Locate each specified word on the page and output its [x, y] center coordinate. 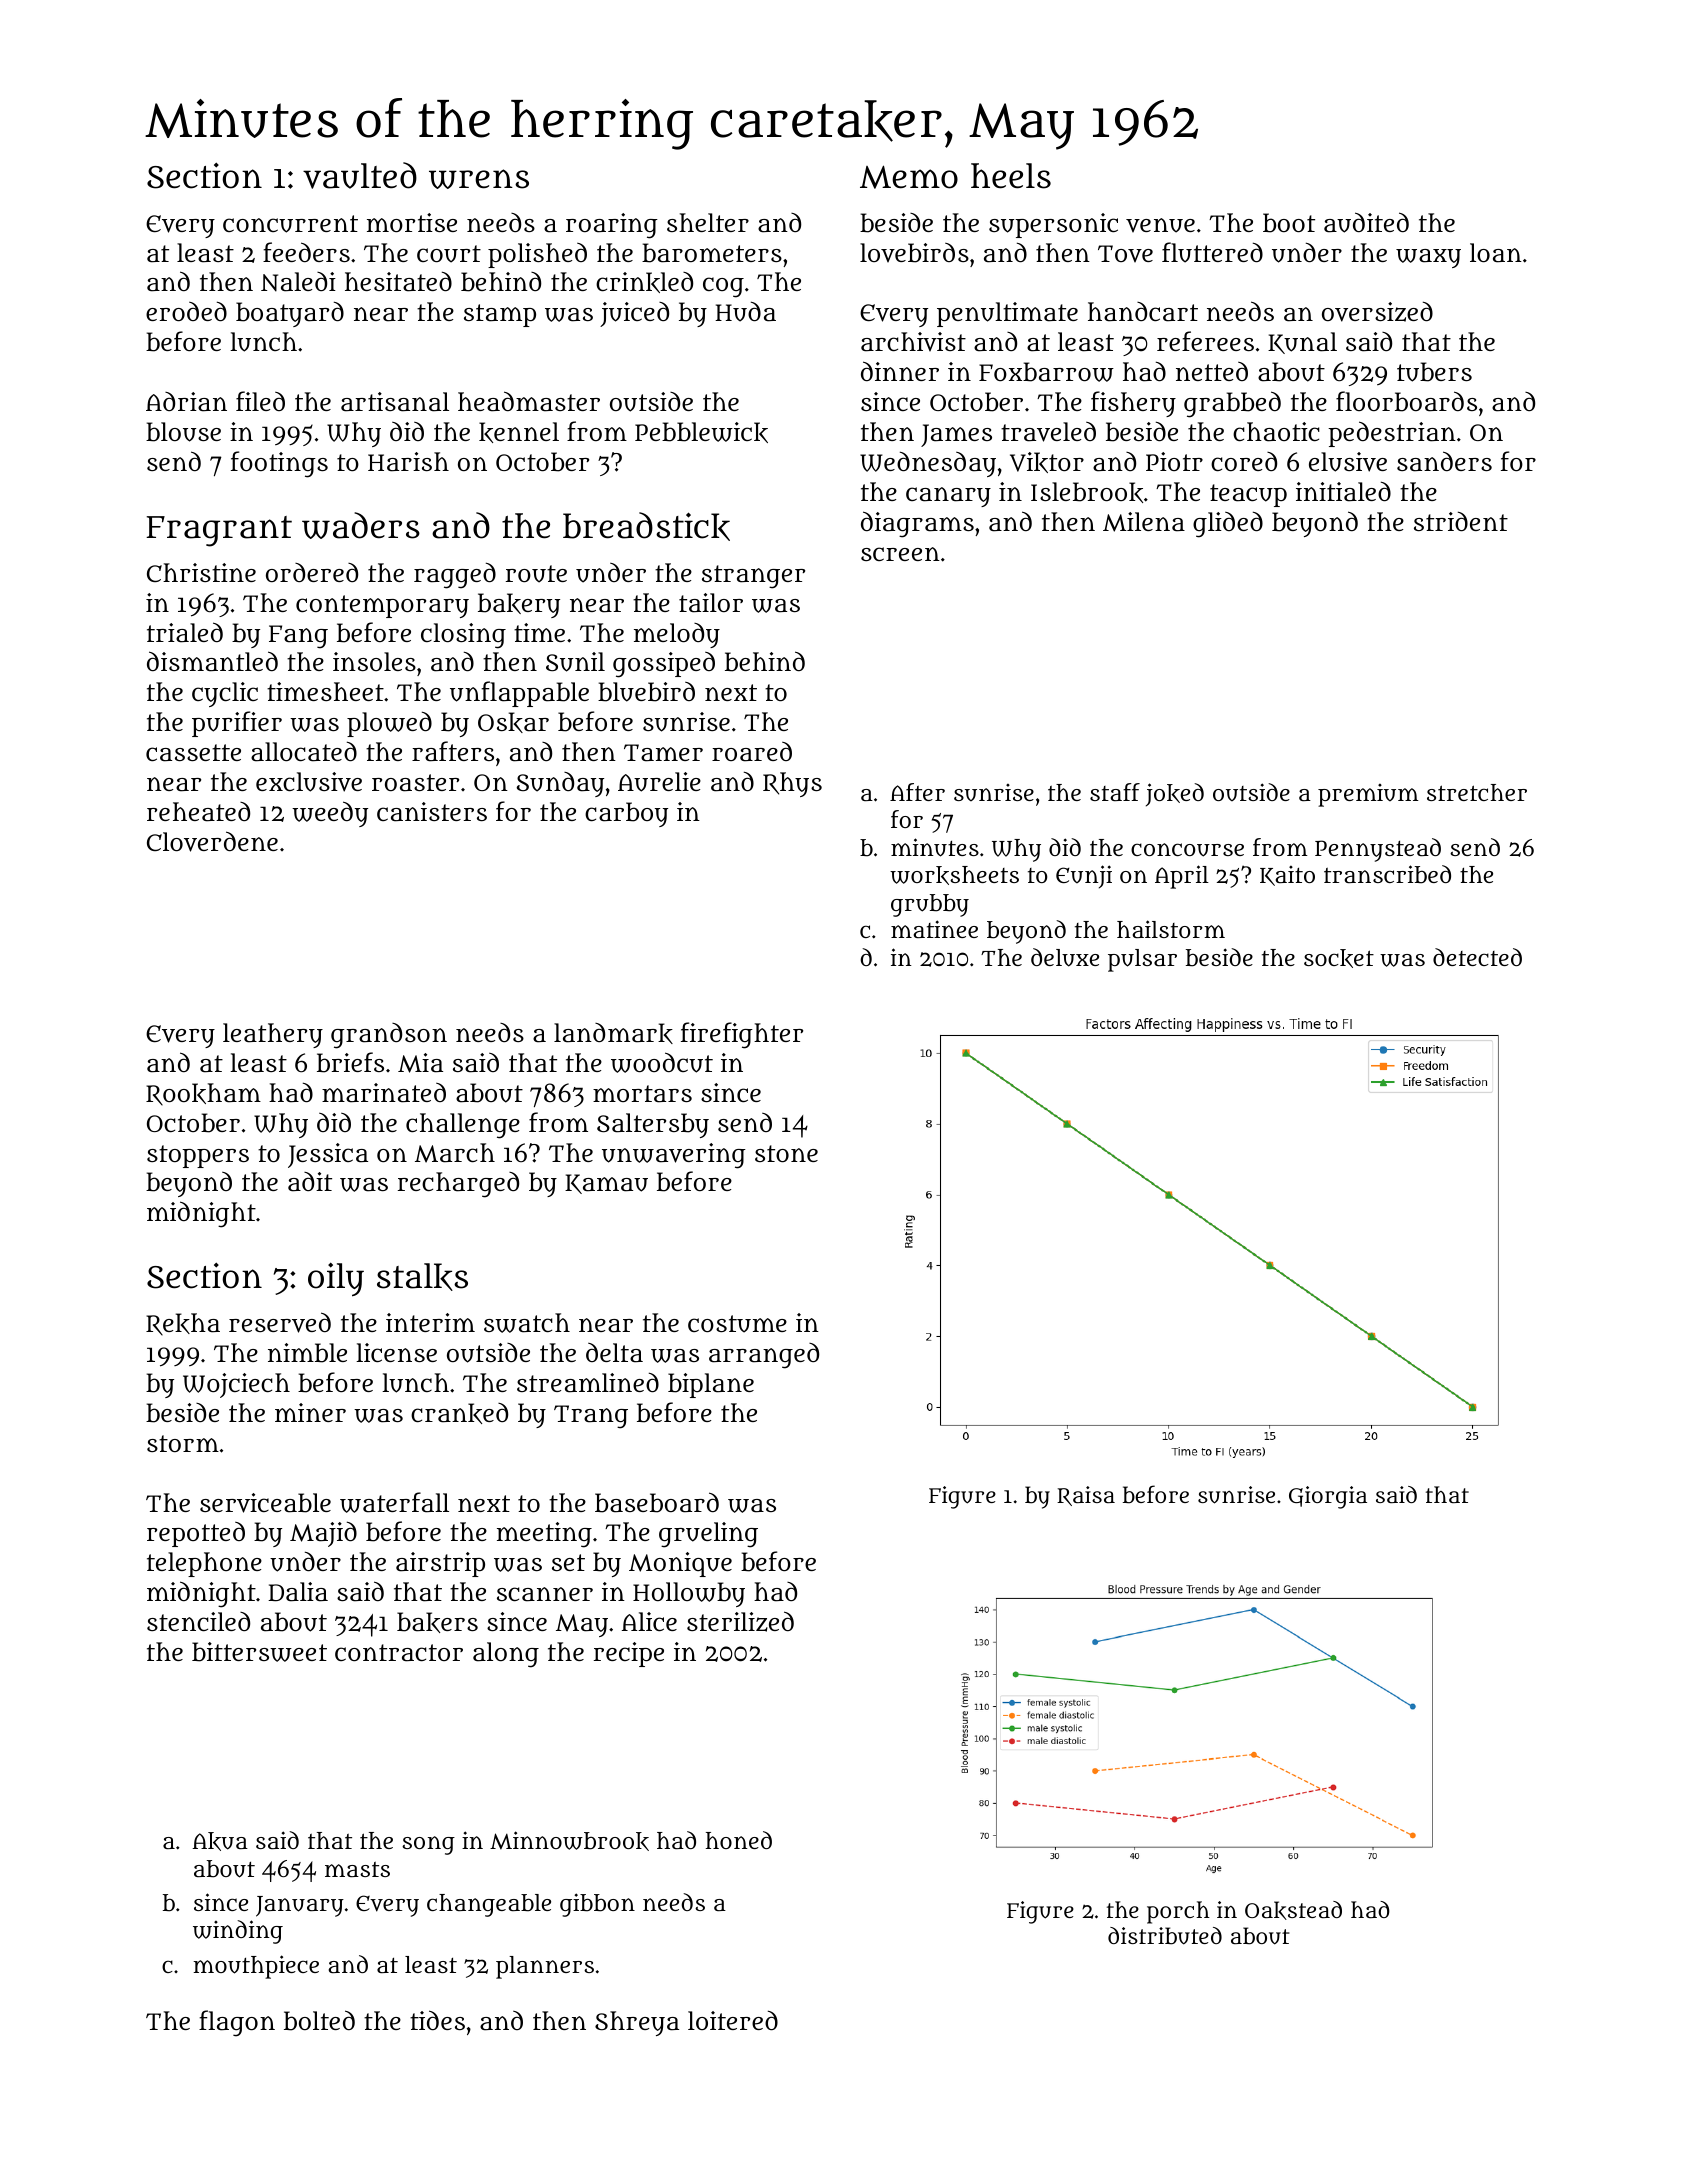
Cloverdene [212, 841]
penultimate [1007, 314]
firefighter [742, 1035]
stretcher [1477, 792]
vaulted [360, 175]
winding [238, 1932]
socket [1339, 958]
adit [310, 1182]
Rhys [792, 784]
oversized [1377, 311]
